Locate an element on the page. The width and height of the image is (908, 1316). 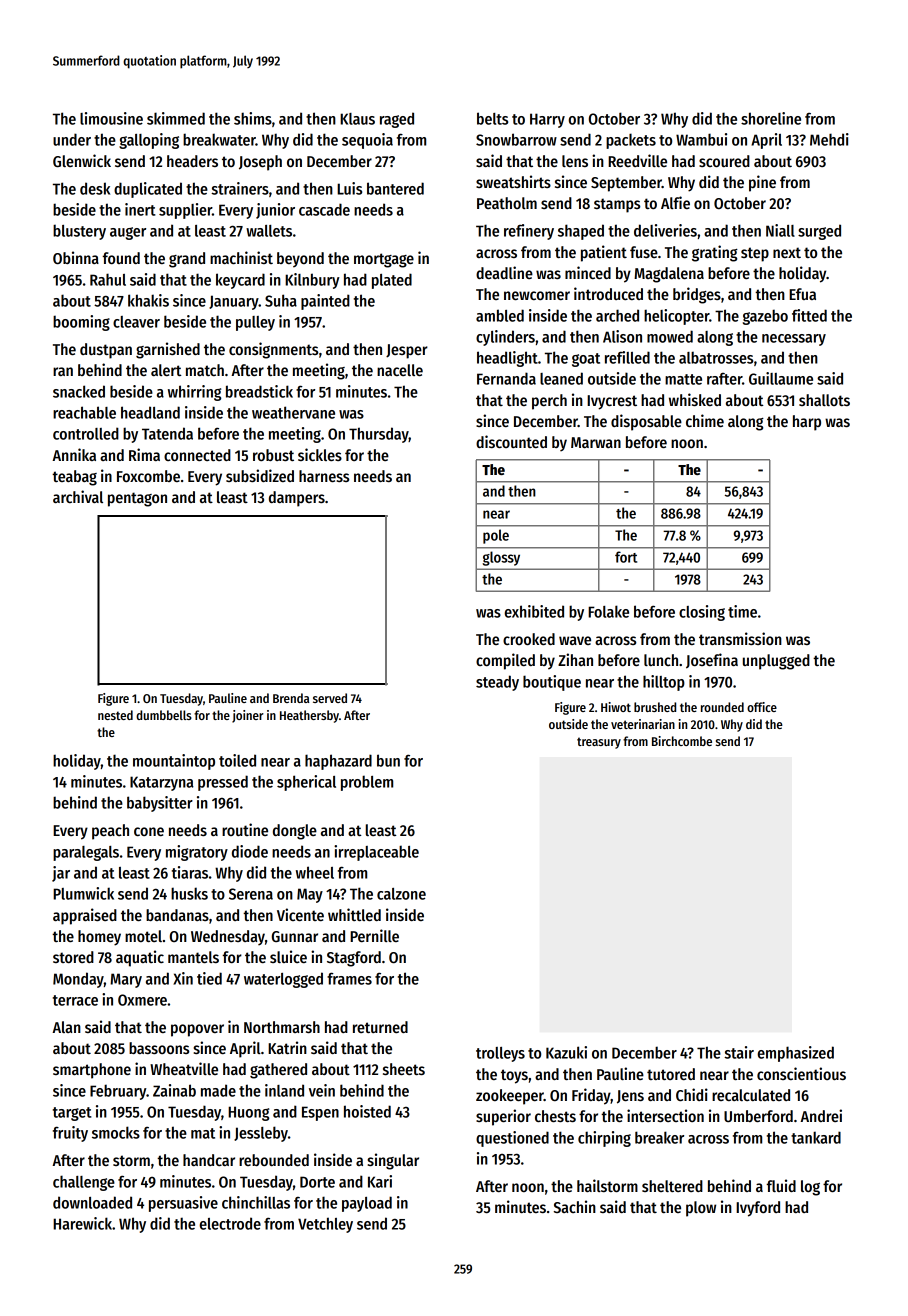
Oxmere is located at coordinates (142, 1000).
